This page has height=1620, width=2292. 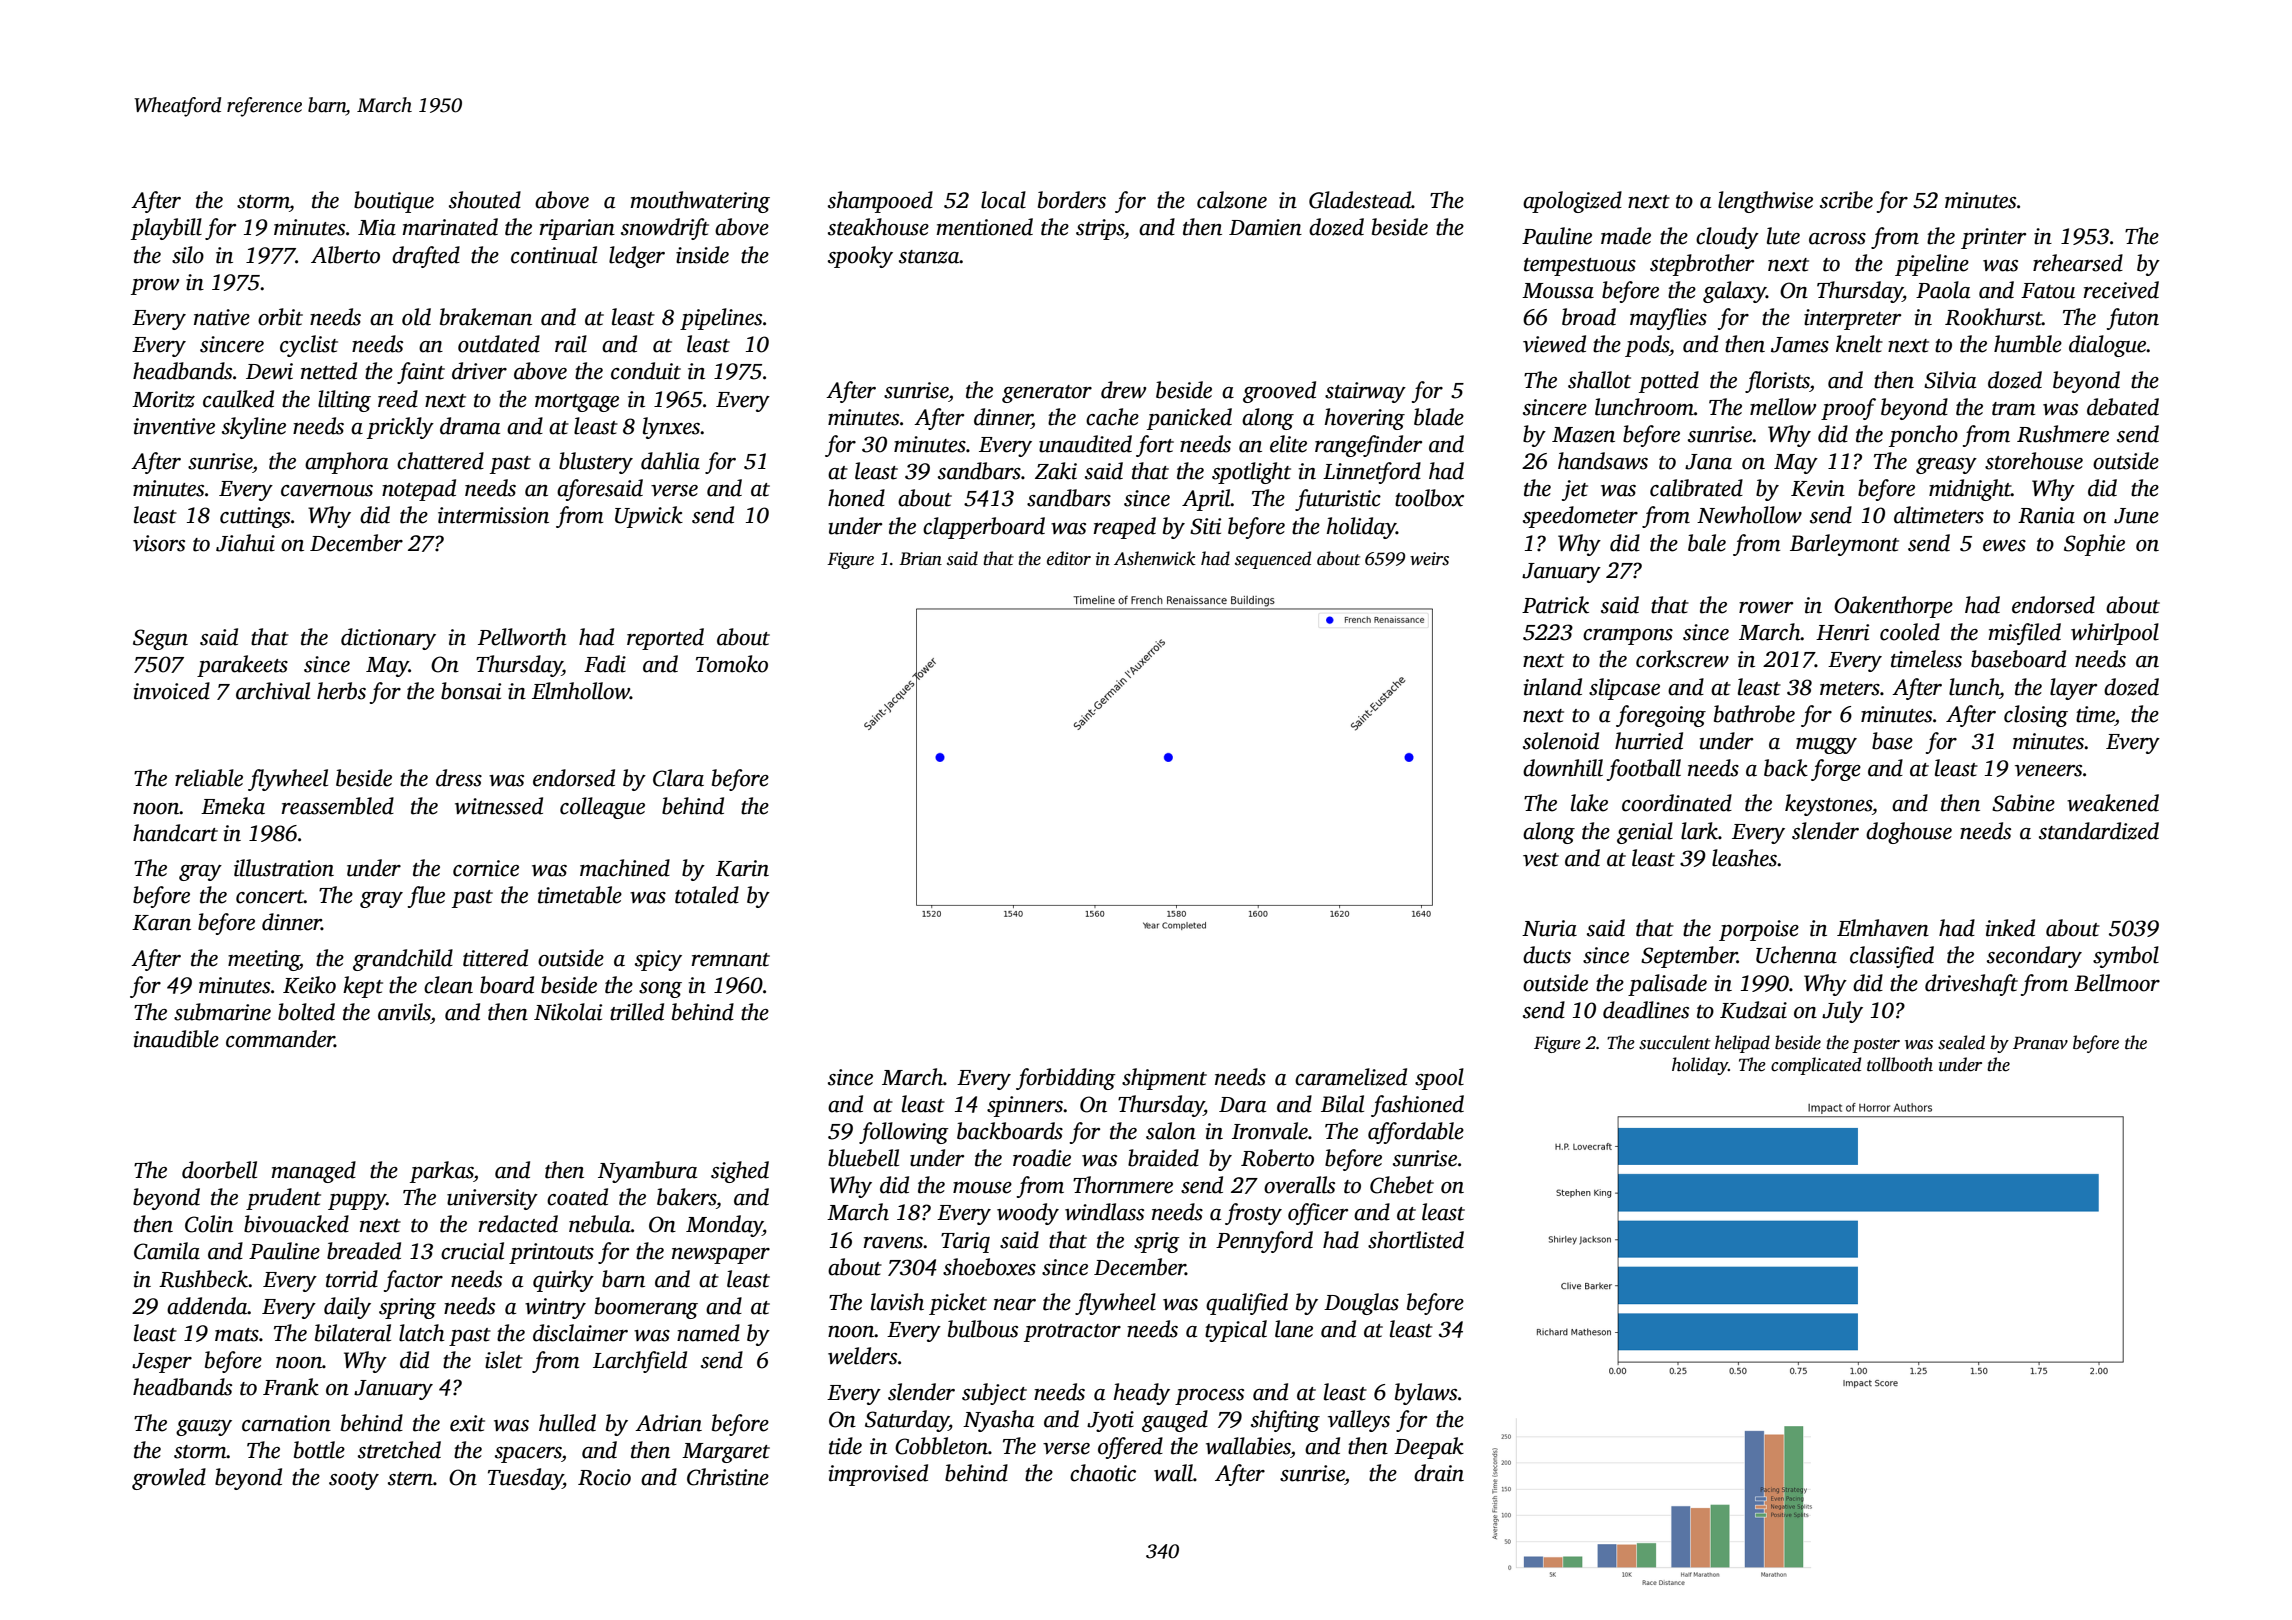 I want to click on rehearsed, so click(x=2078, y=263).
